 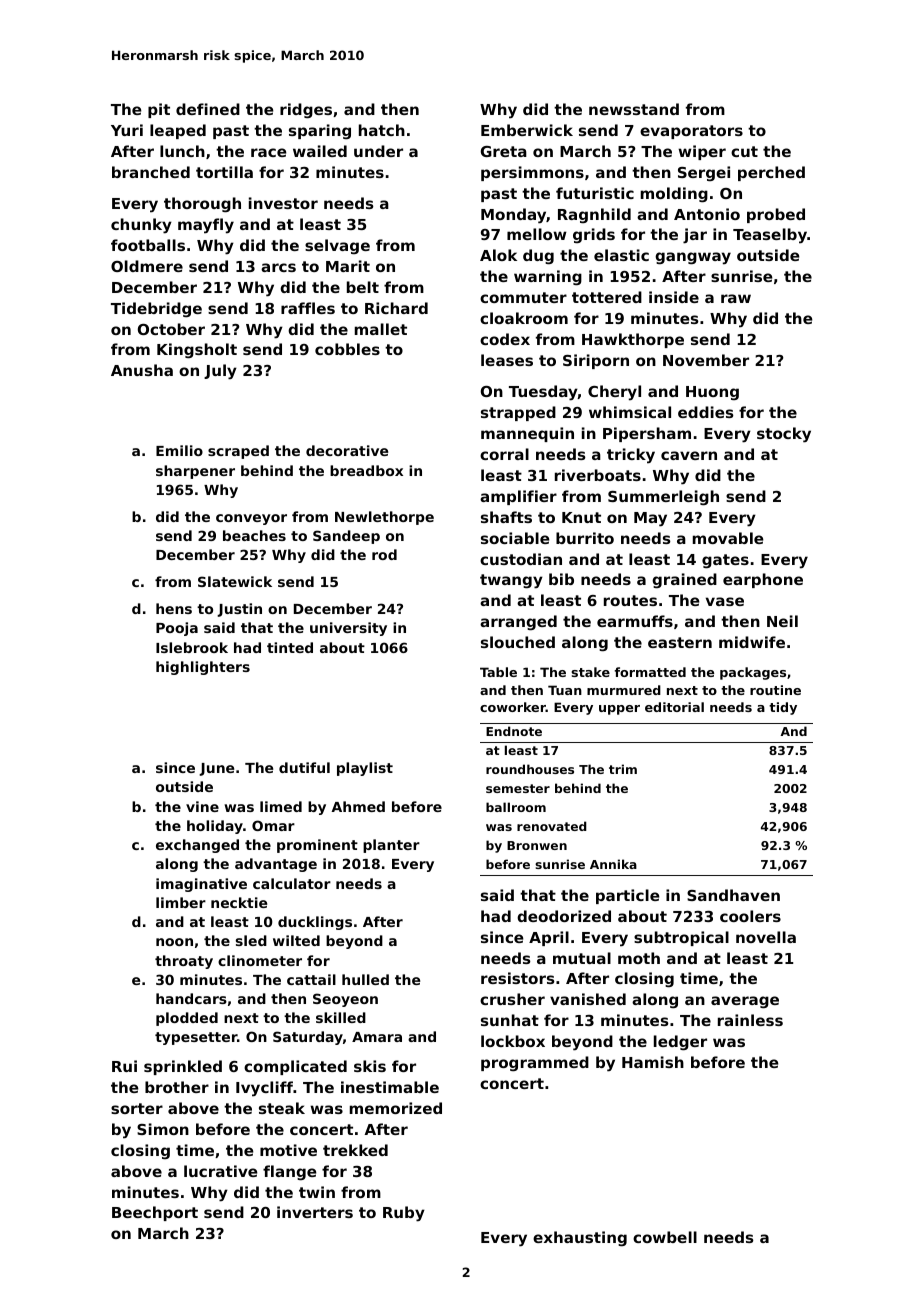 I want to click on programmed, so click(x=535, y=1063).
